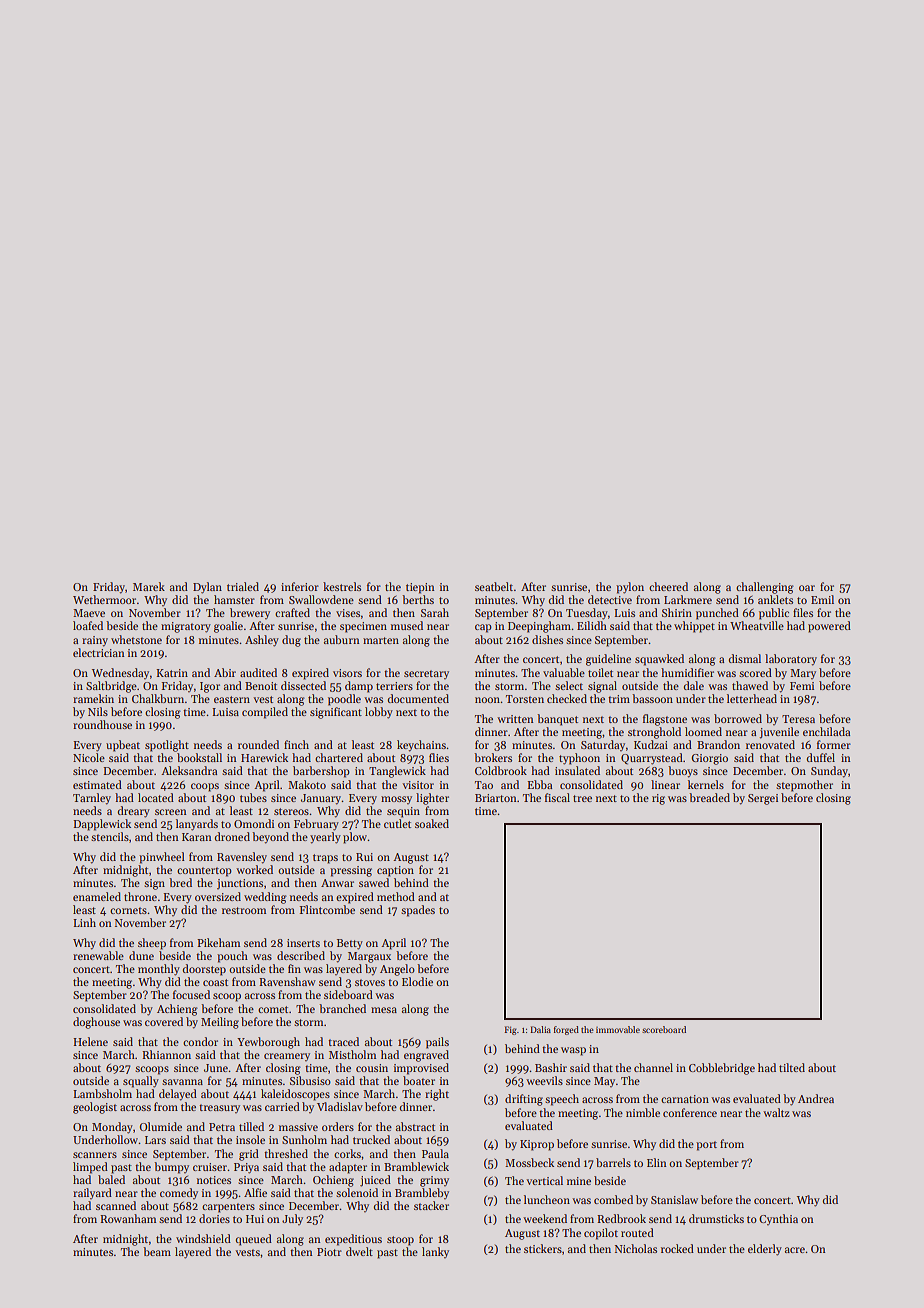  I want to click on scoreboard, so click(664, 1029).
